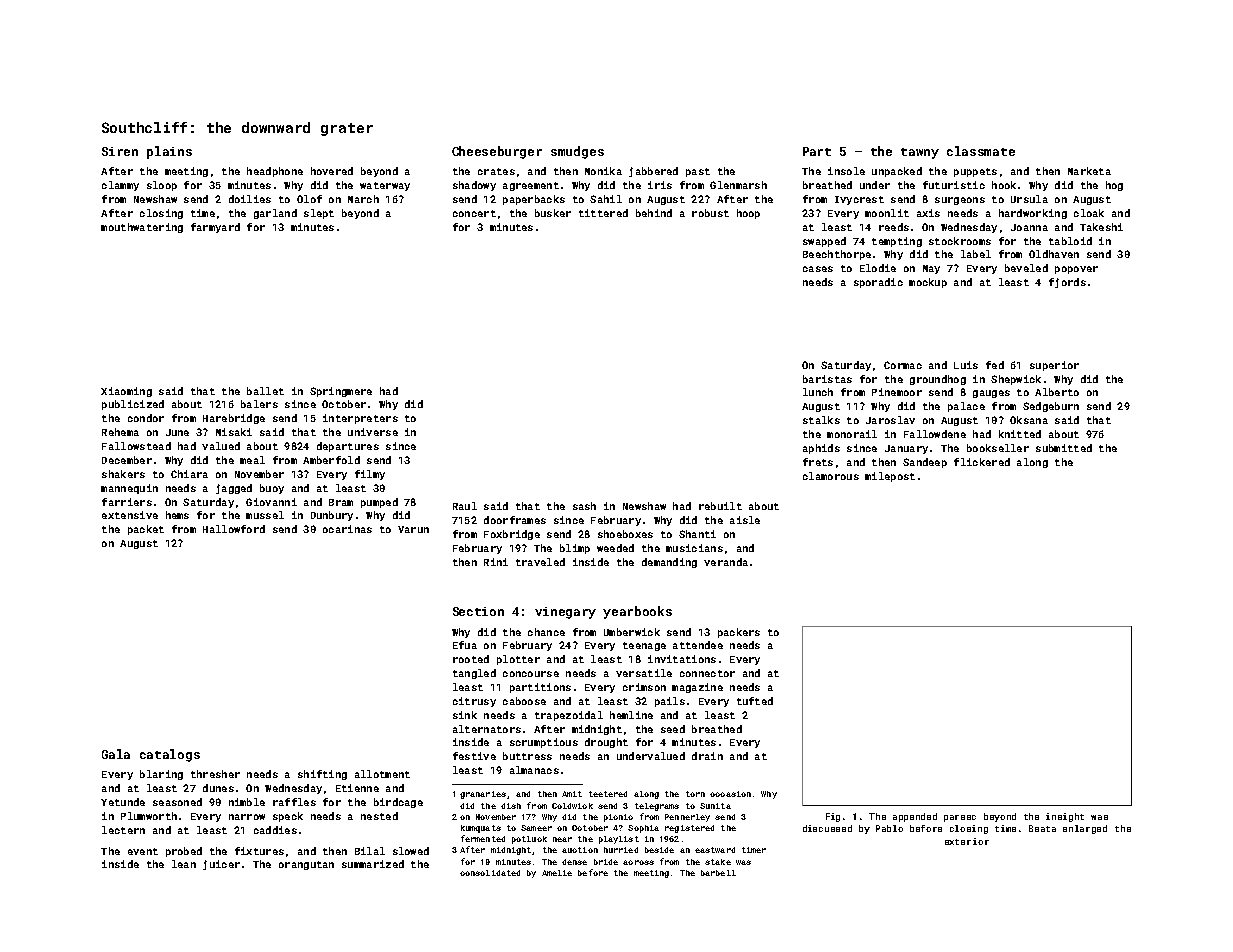 The height and width of the document is (952, 1233). I want to click on ballet, so click(265, 391).
